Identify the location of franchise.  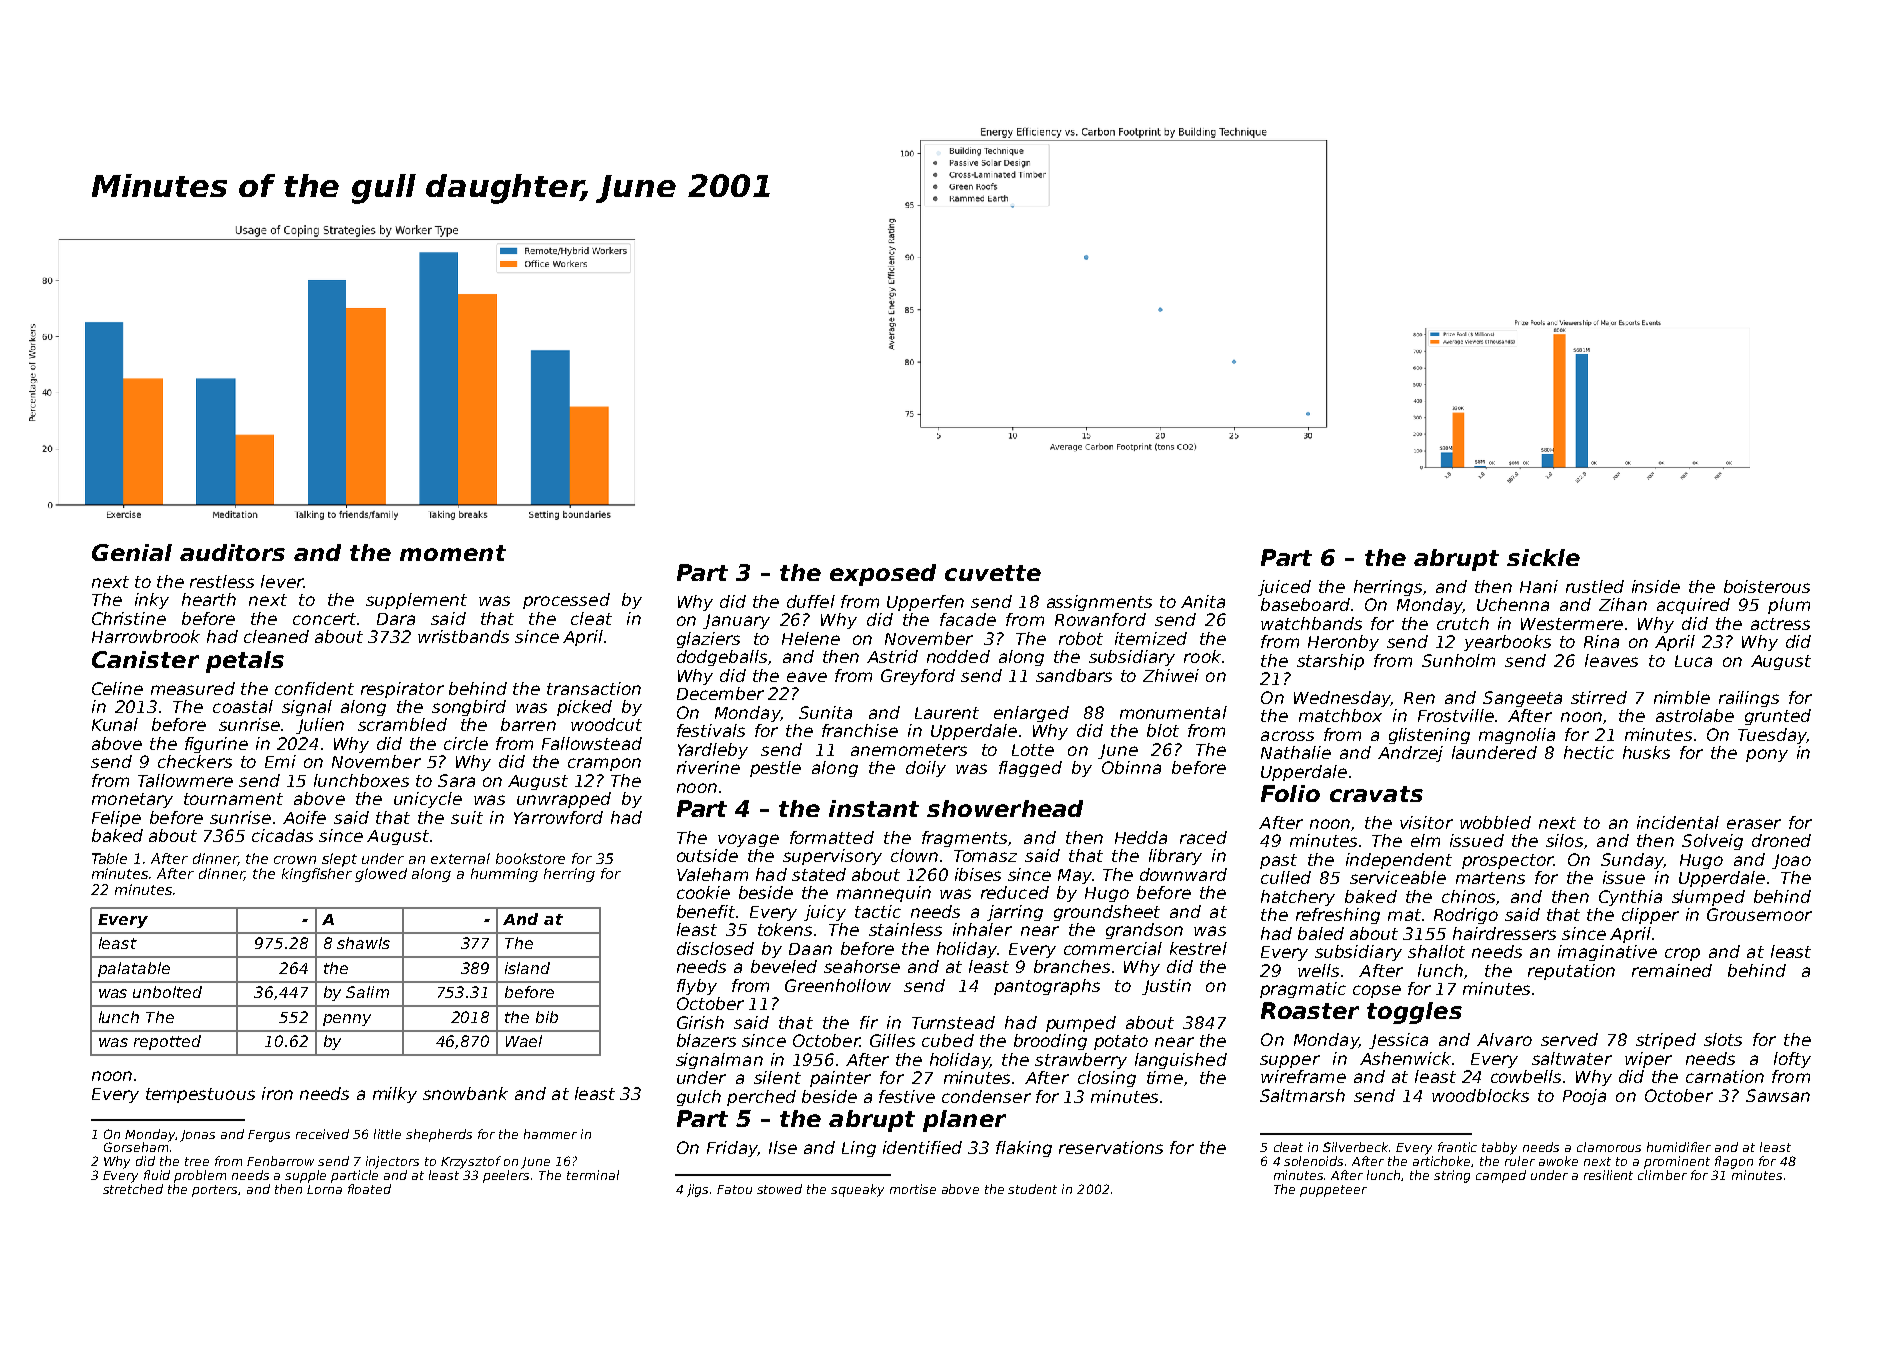
(860, 730).
